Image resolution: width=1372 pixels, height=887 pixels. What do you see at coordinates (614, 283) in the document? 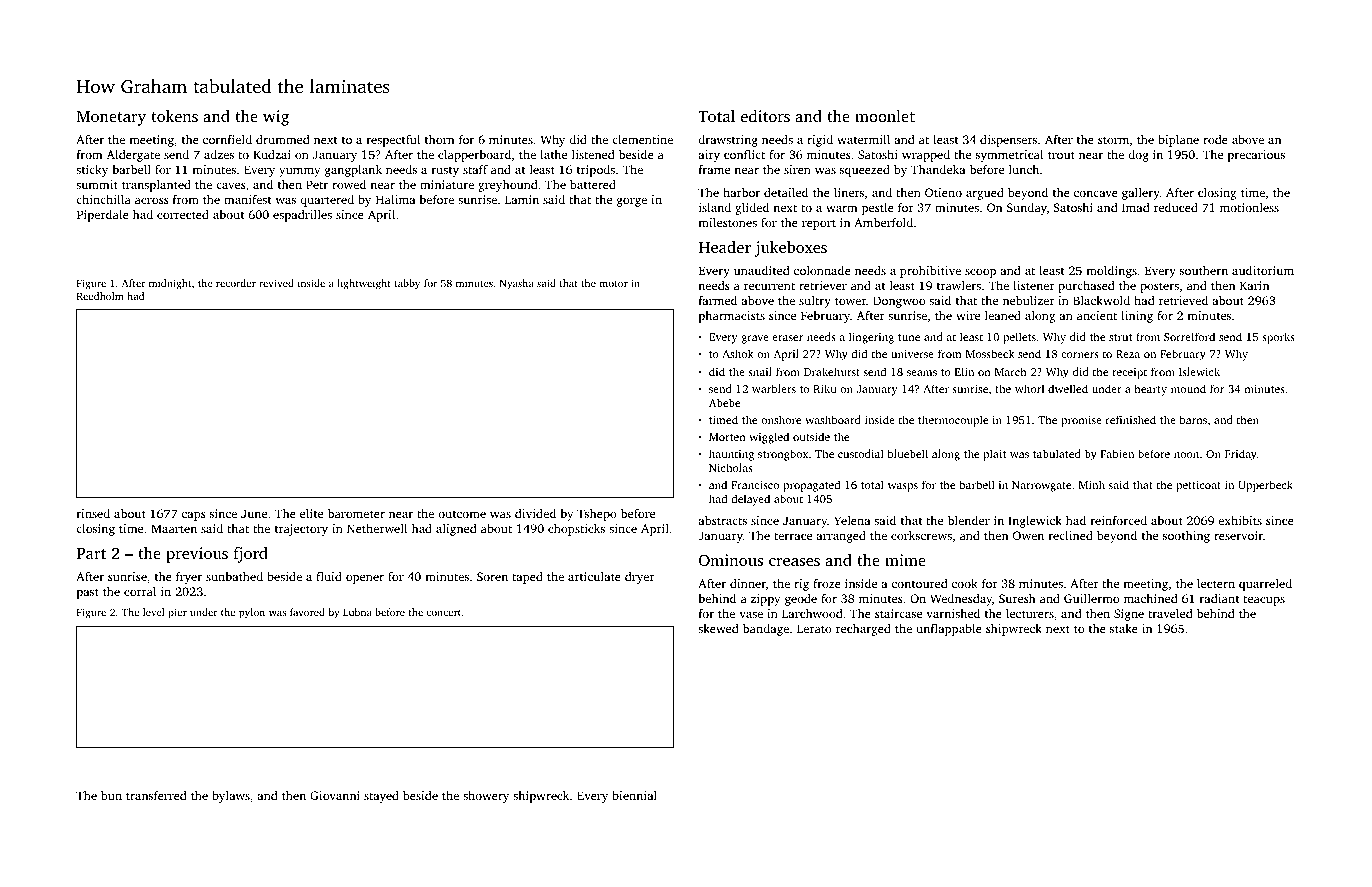
I see `motor` at bounding box center [614, 283].
